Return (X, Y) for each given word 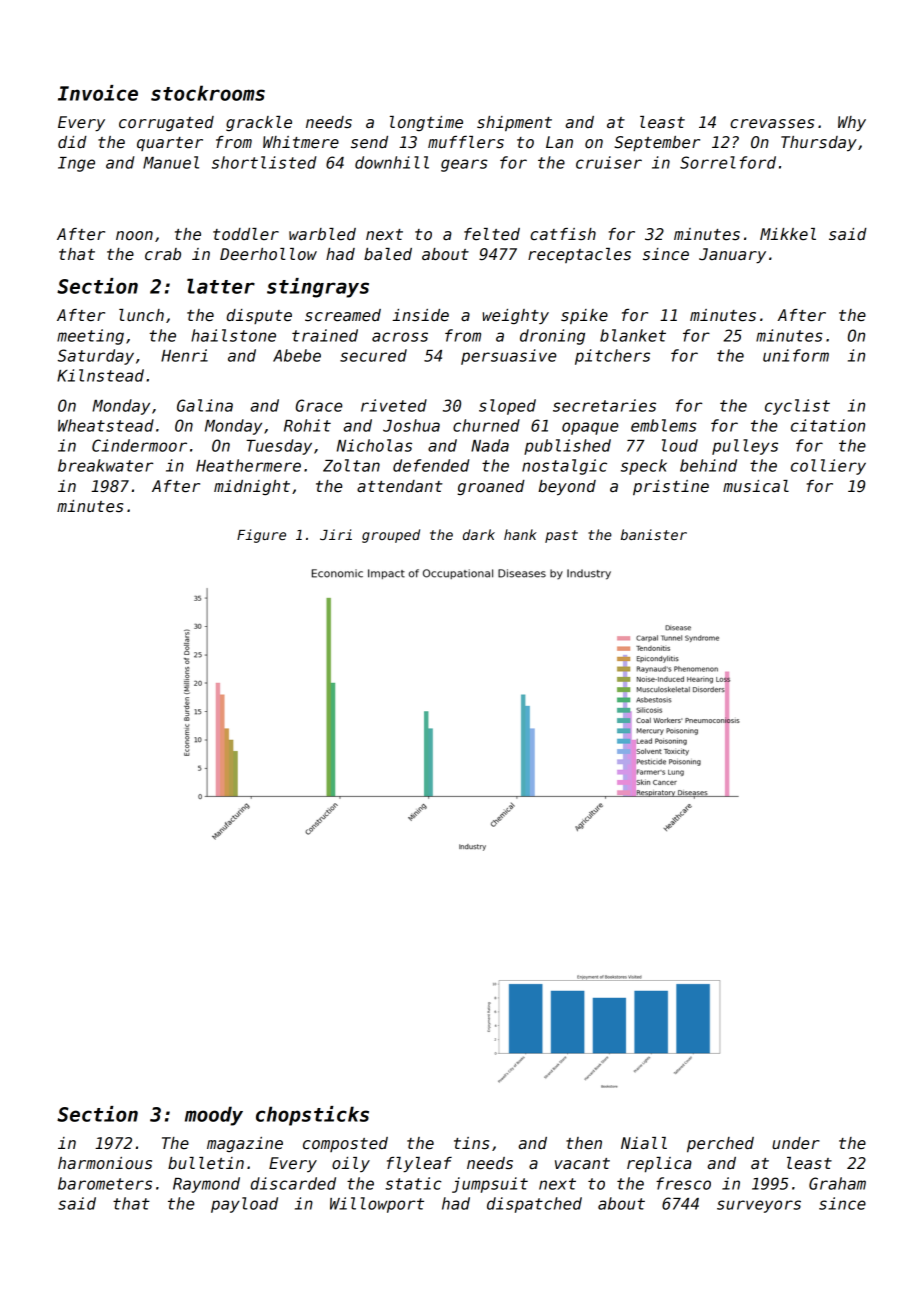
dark (479, 534)
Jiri (336, 534)
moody (214, 1116)
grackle (259, 123)
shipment (514, 123)
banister (654, 534)
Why (852, 123)
